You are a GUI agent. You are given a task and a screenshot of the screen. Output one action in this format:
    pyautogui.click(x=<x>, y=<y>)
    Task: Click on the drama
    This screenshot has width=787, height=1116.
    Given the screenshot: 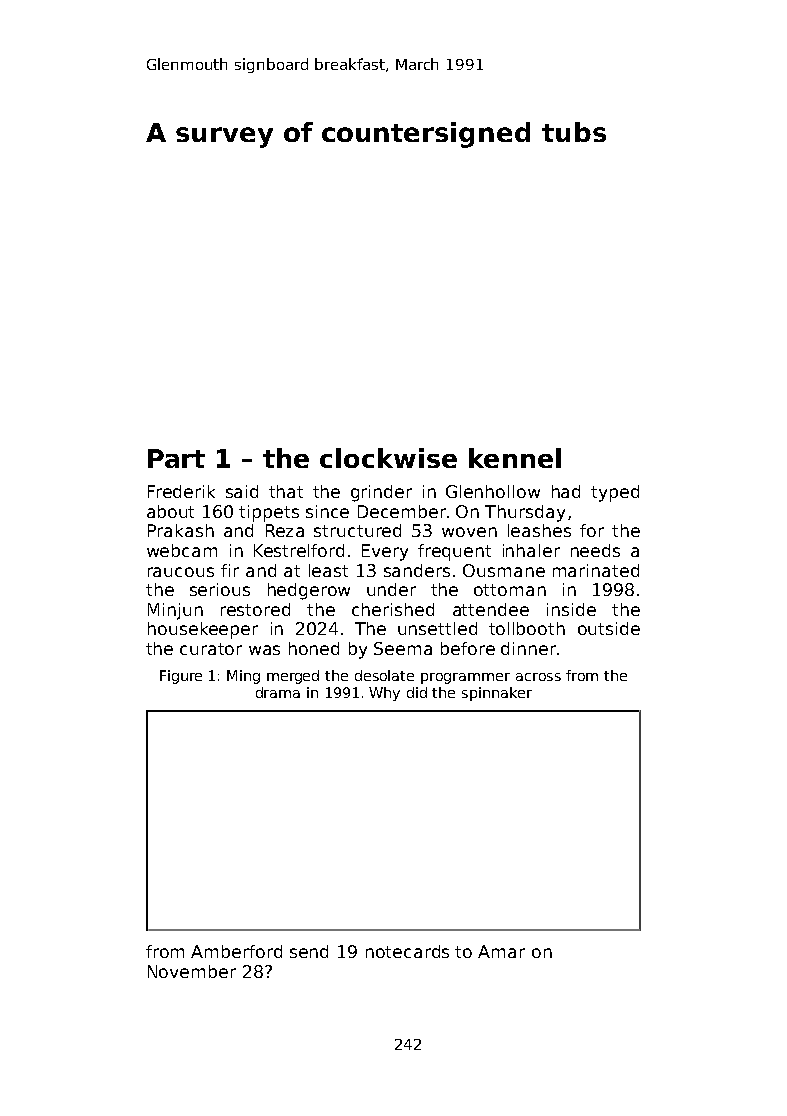 What is the action you would take?
    pyautogui.click(x=278, y=692)
